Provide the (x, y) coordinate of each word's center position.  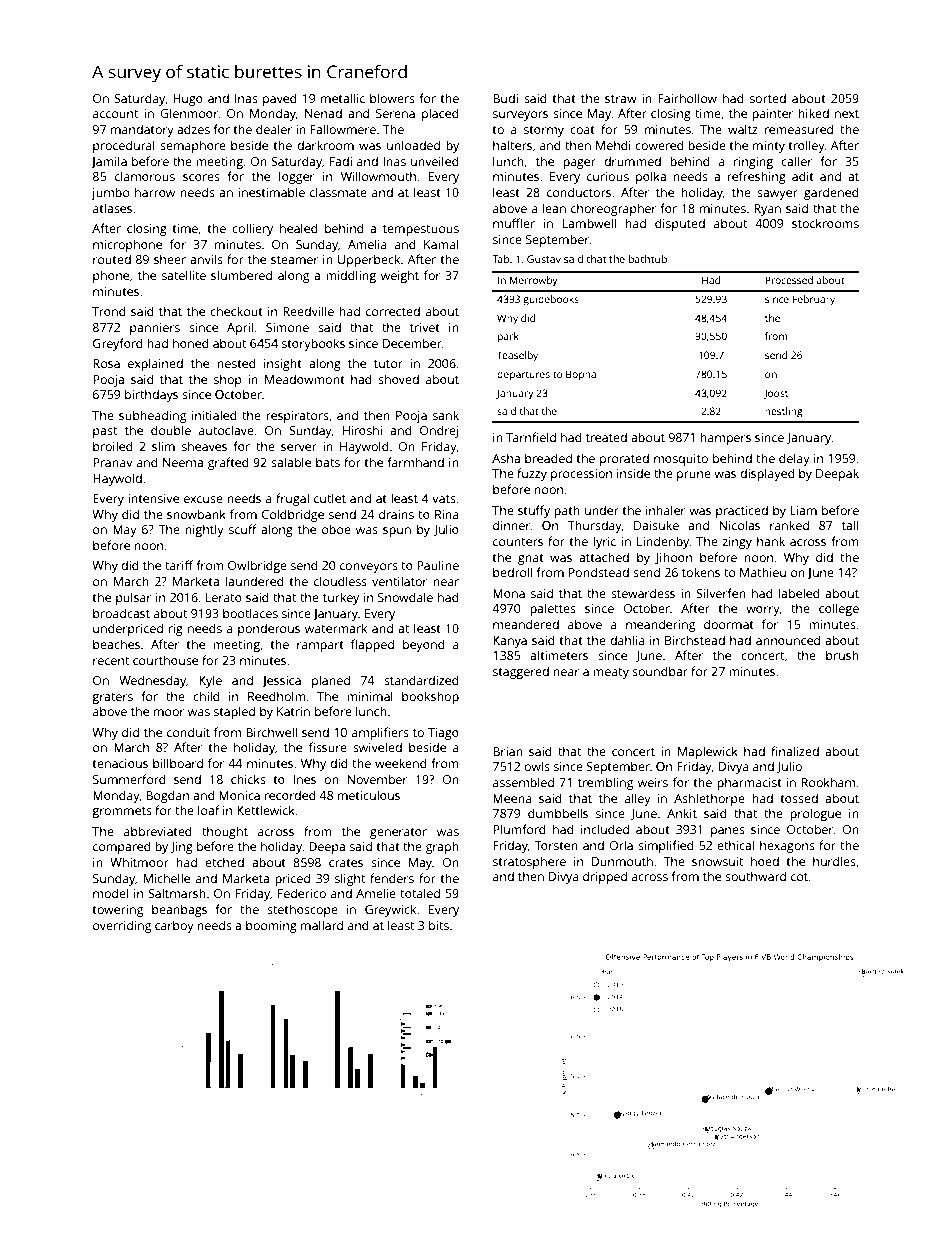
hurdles (834, 861)
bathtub (648, 259)
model (110, 893)
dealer (274, 129)
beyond (424, 645)
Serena (395, 113)
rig (176, 630)
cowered (659, 145)
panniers (155, 329)
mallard (322, 925)
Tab (501, 259)
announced (788, 640)
